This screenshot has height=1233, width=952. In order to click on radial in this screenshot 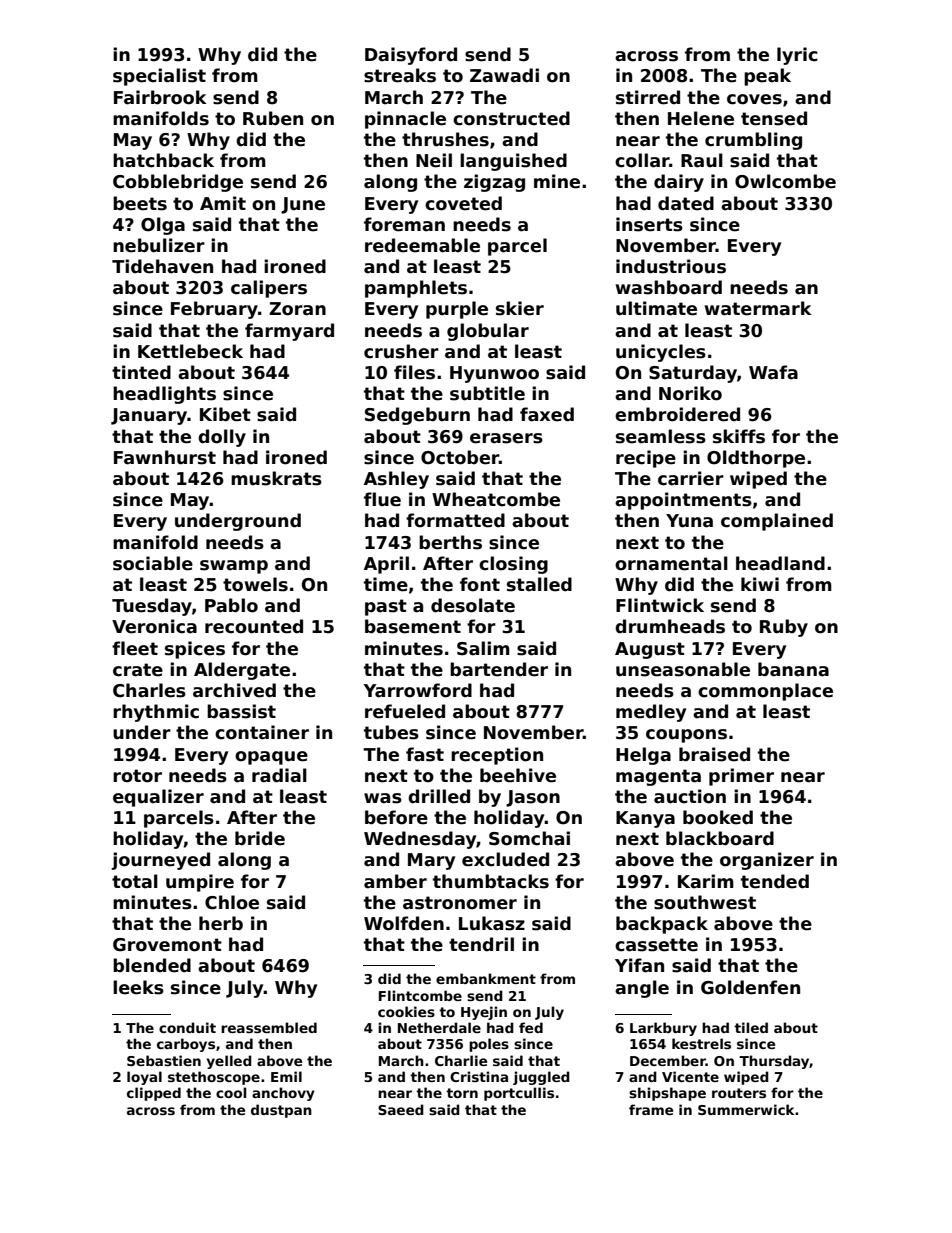, I will do `click(279, 775)`.
